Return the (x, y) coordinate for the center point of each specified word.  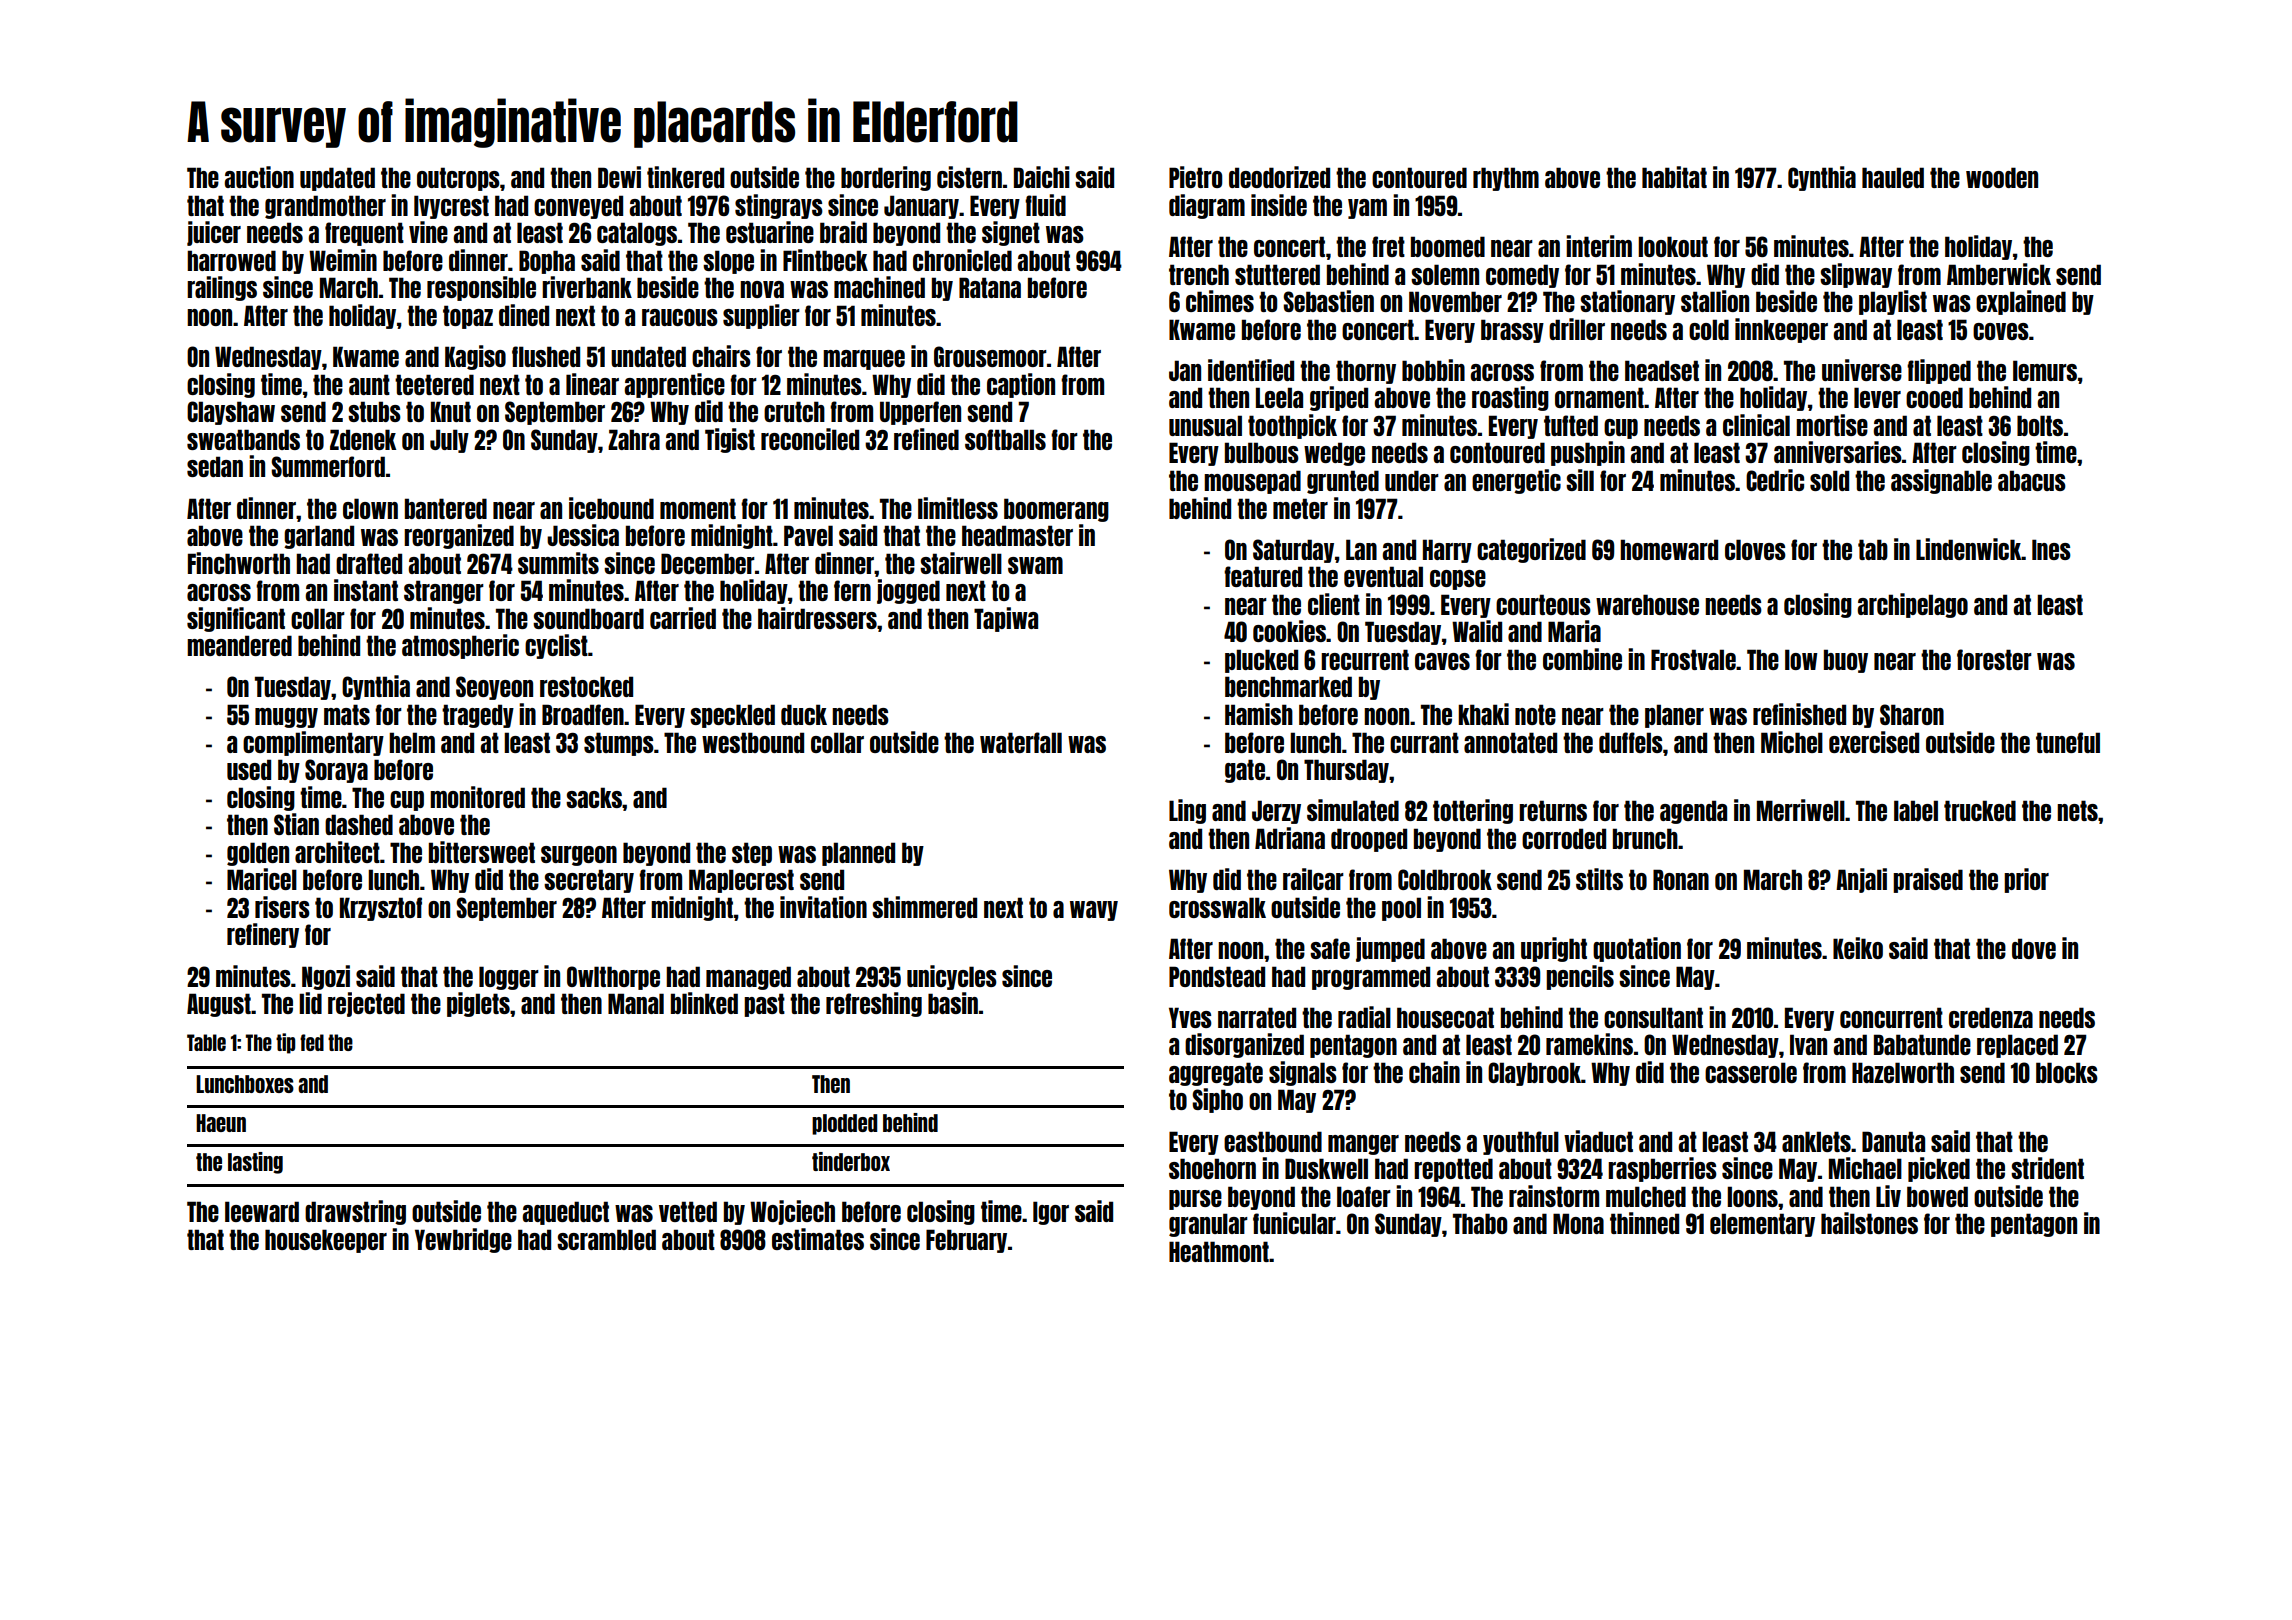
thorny (1366, 372)
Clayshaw (231, 413)
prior (2026, 880)
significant (236, 619)
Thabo (1480, 1223)
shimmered (924, 907)
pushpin (1588, 453)
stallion (1715, 301)
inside (1279, 205)
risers (282, 907)
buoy (1846, 661)
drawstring (355, 1212)
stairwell (961, 563)
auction (259, 177)
